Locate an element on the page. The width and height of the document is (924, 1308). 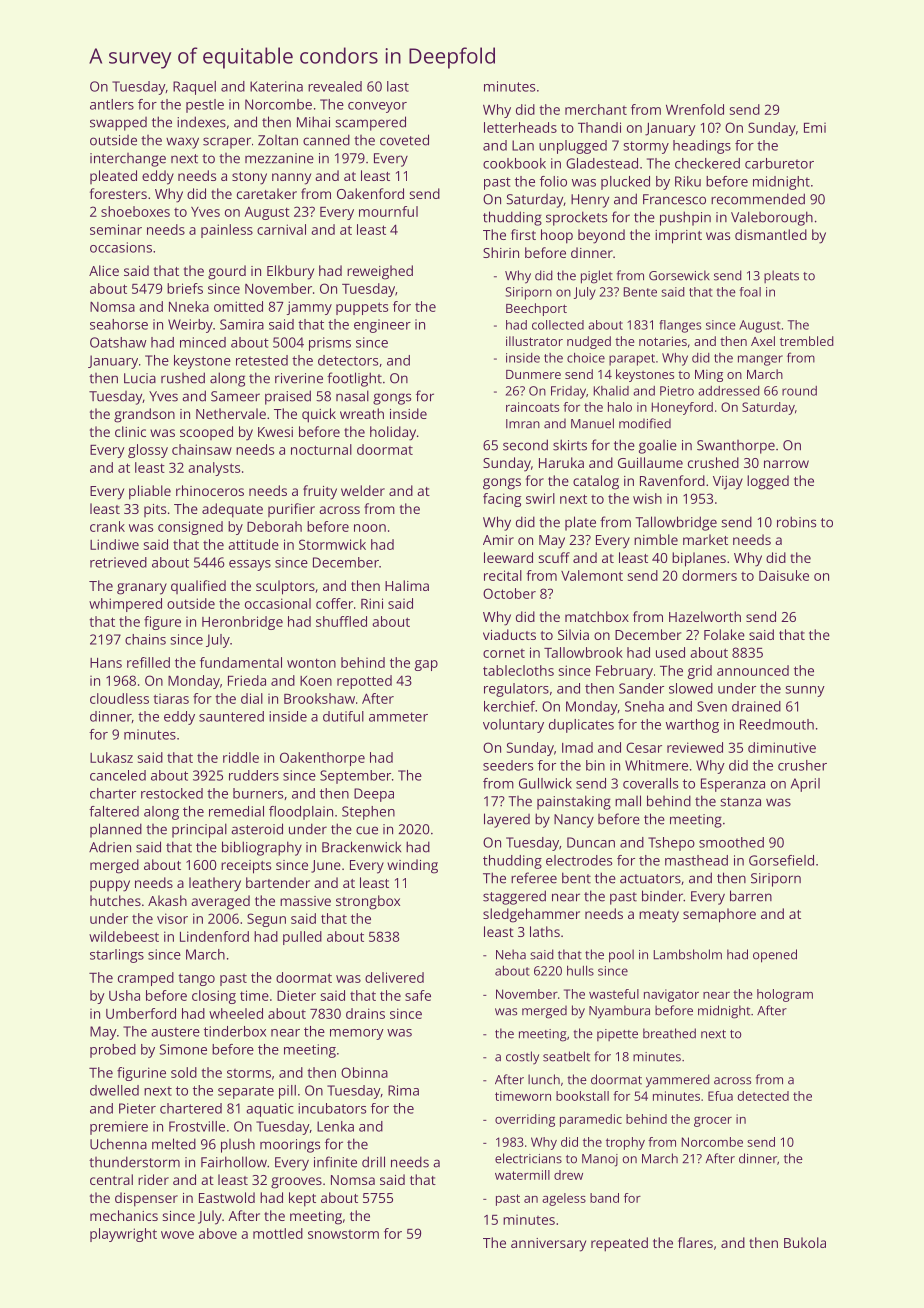
snowstorm is located at coordinates (343, 1234).
